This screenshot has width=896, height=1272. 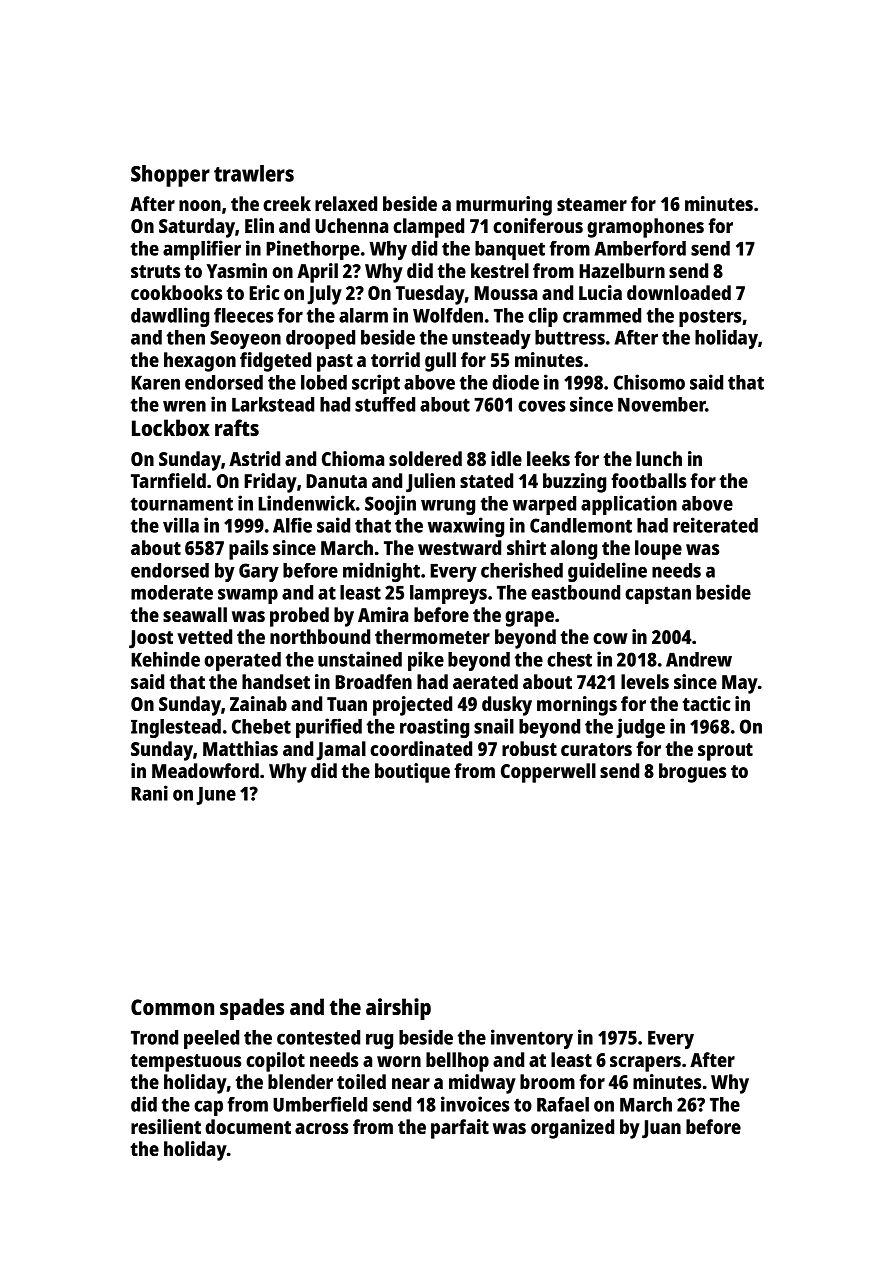 What do you see at coordinates (205, 770) in the screenshot?
I see `Meadowford` at bounding box center [205, 770].
